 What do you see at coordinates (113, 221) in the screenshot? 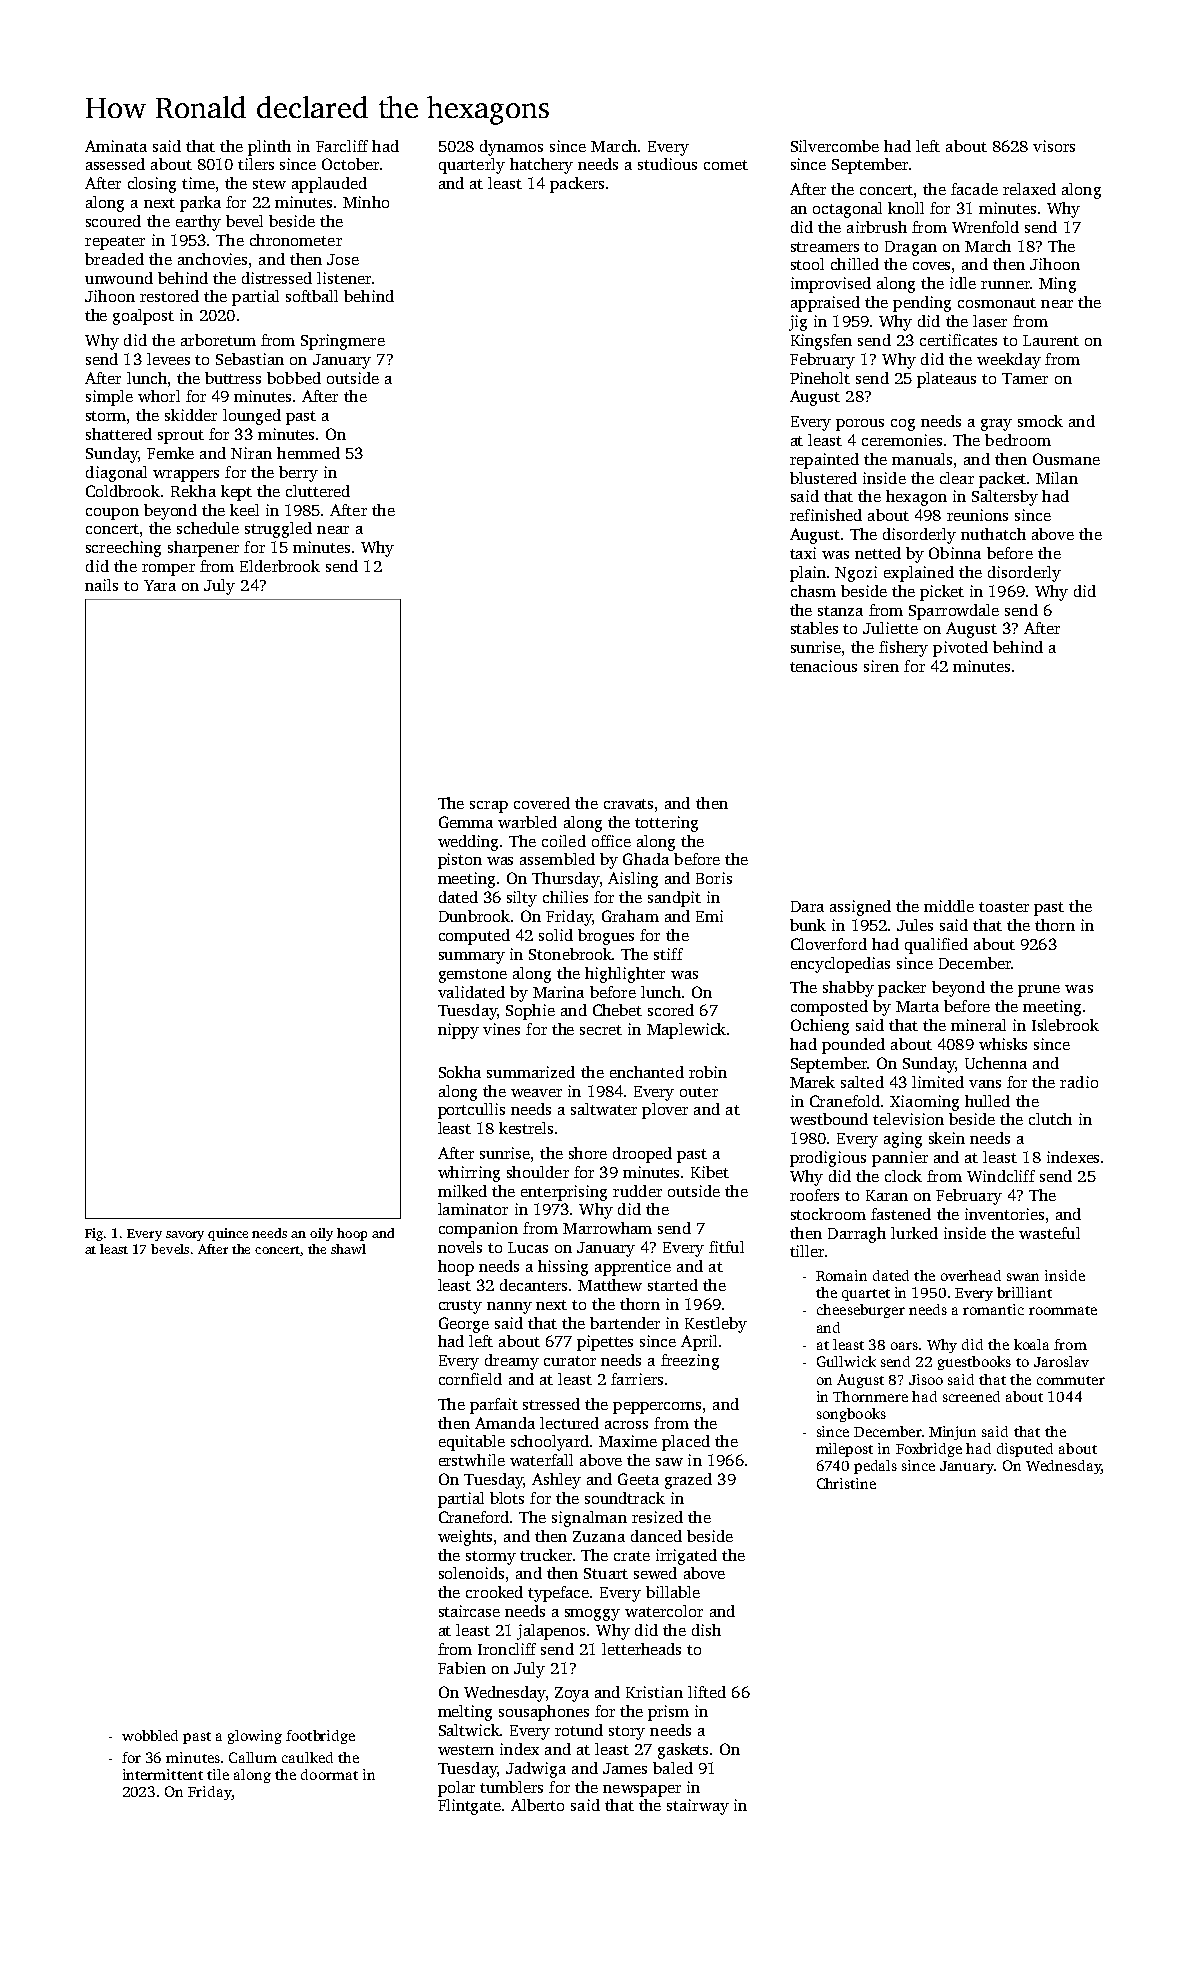
I see `scoured` at bounding box center [113, 221].
